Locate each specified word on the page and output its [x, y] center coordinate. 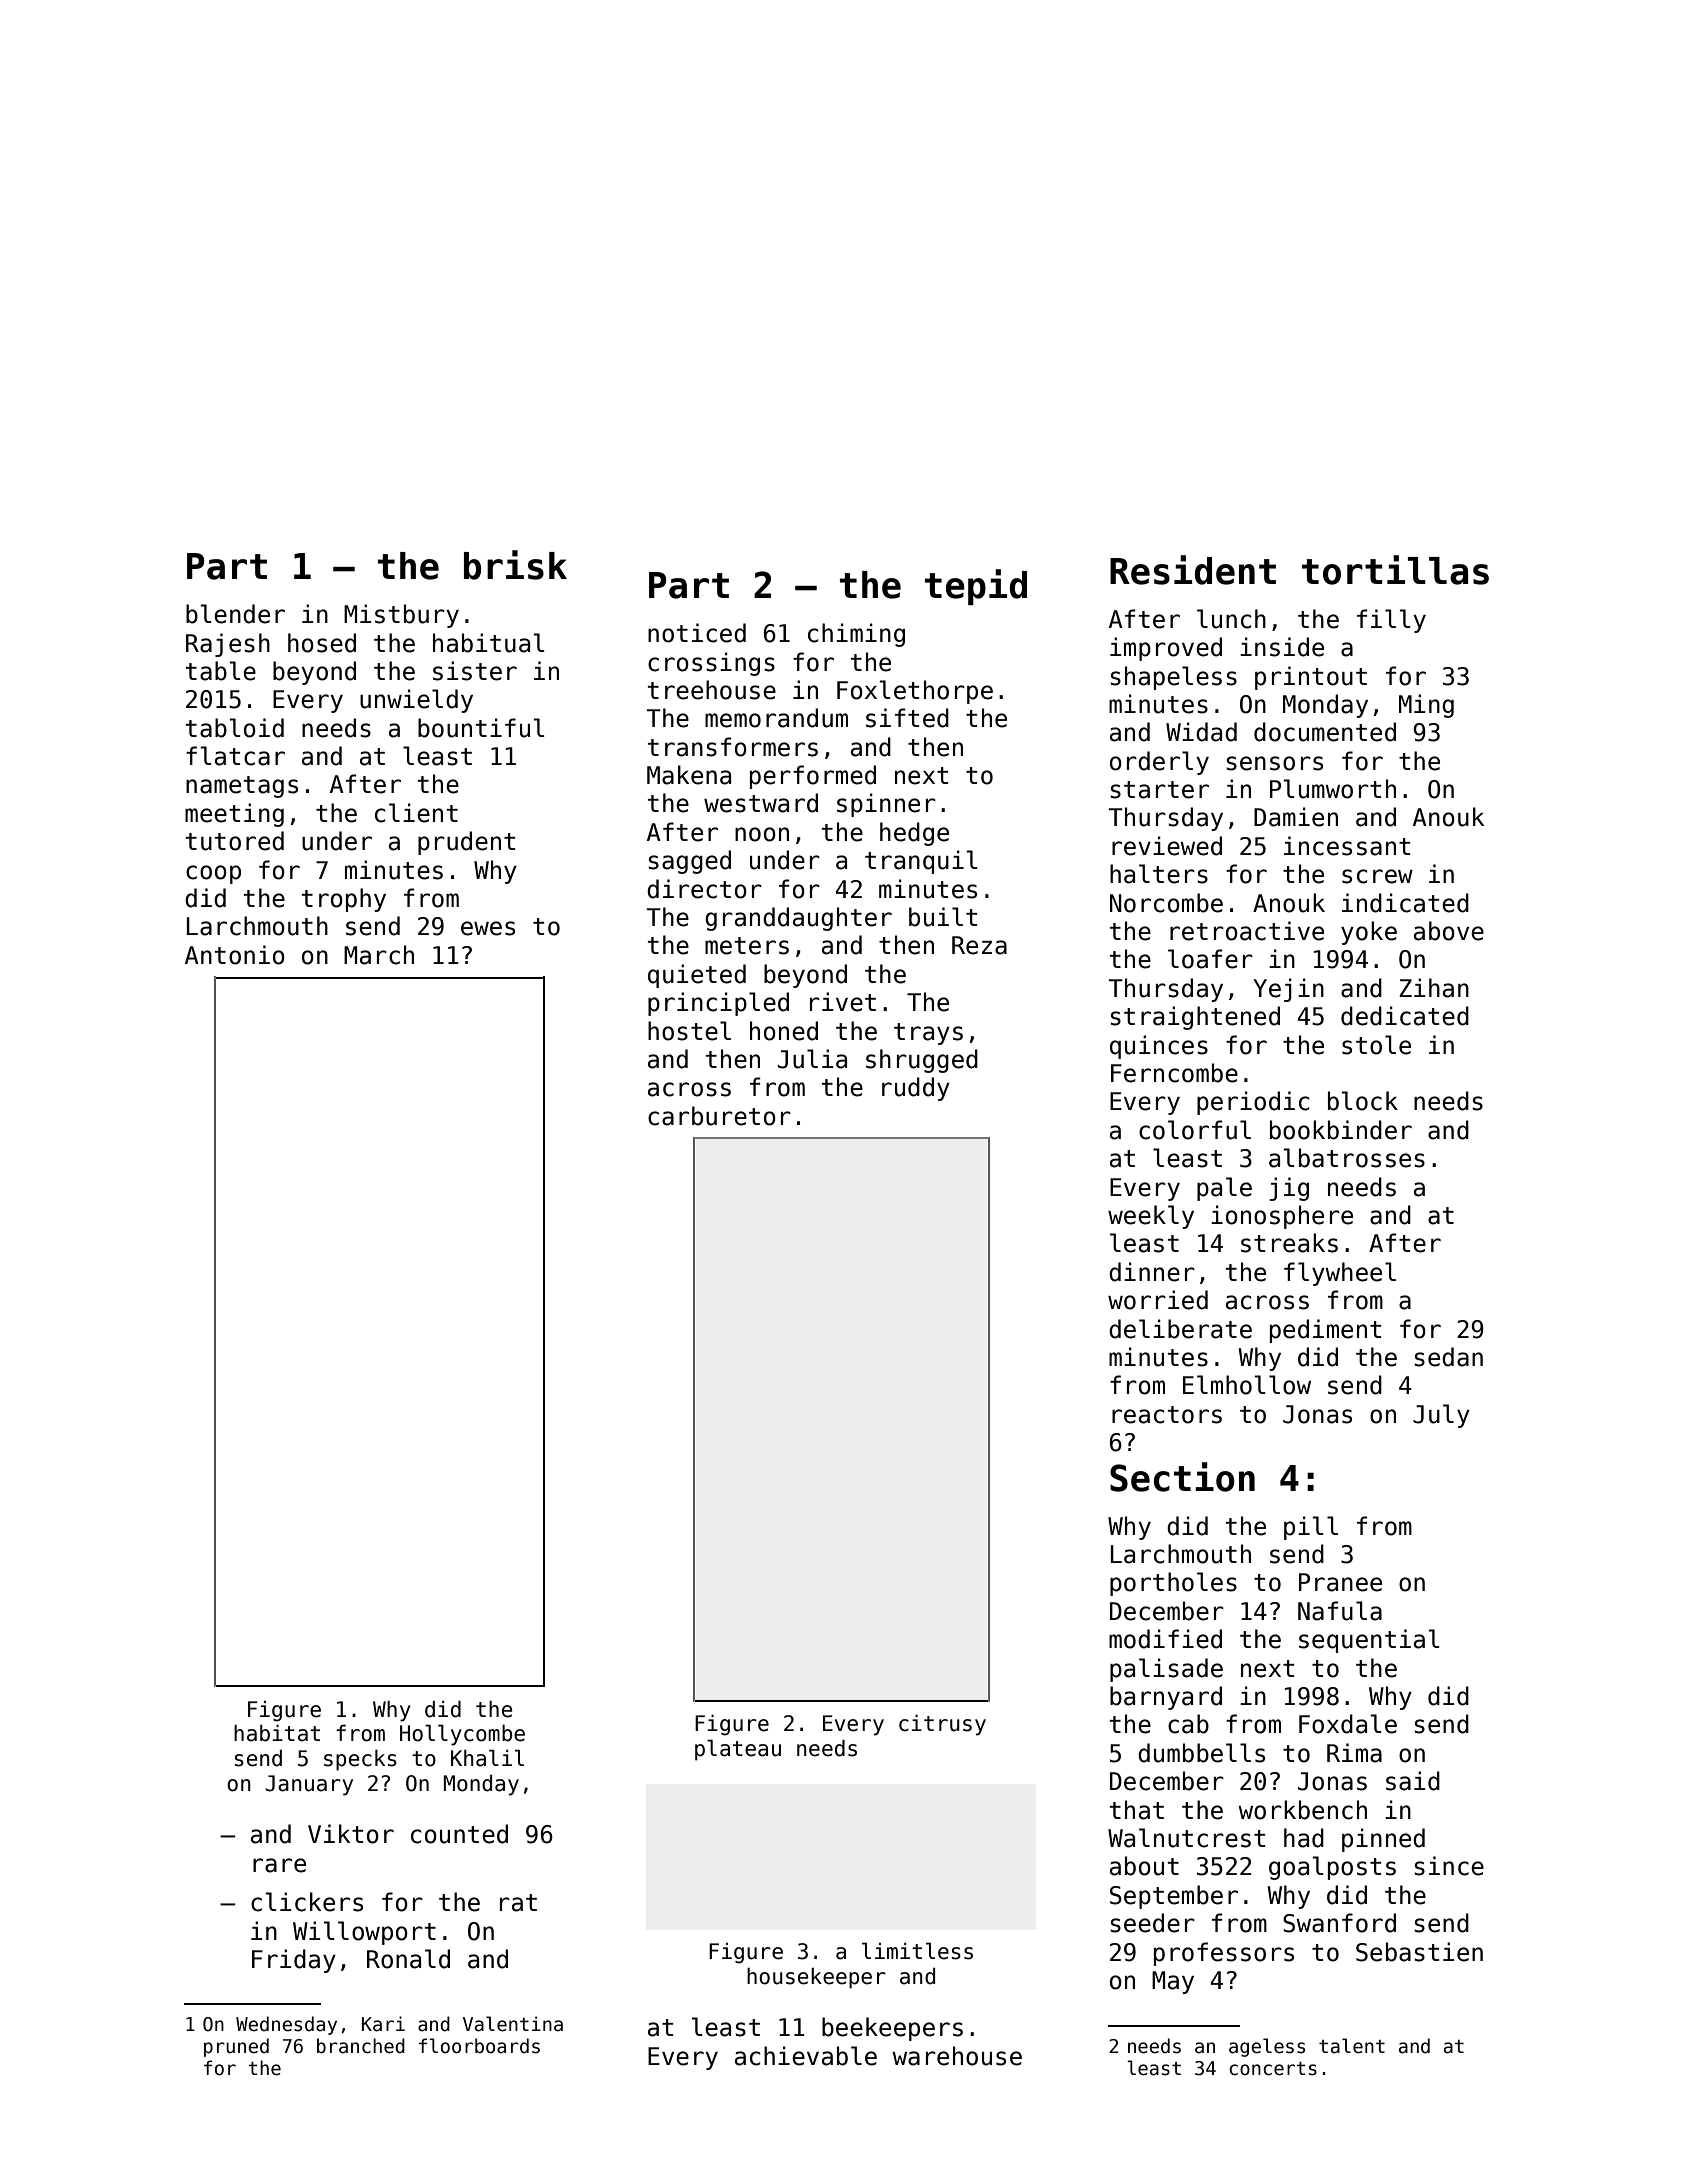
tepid [976, 587]
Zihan [1434, 988]
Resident [1193, 570]
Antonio [235, 955]
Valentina [513, 2024]
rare [279, 1865]
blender [235, 614]
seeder [1152, 1923]
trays [928, 1034]
